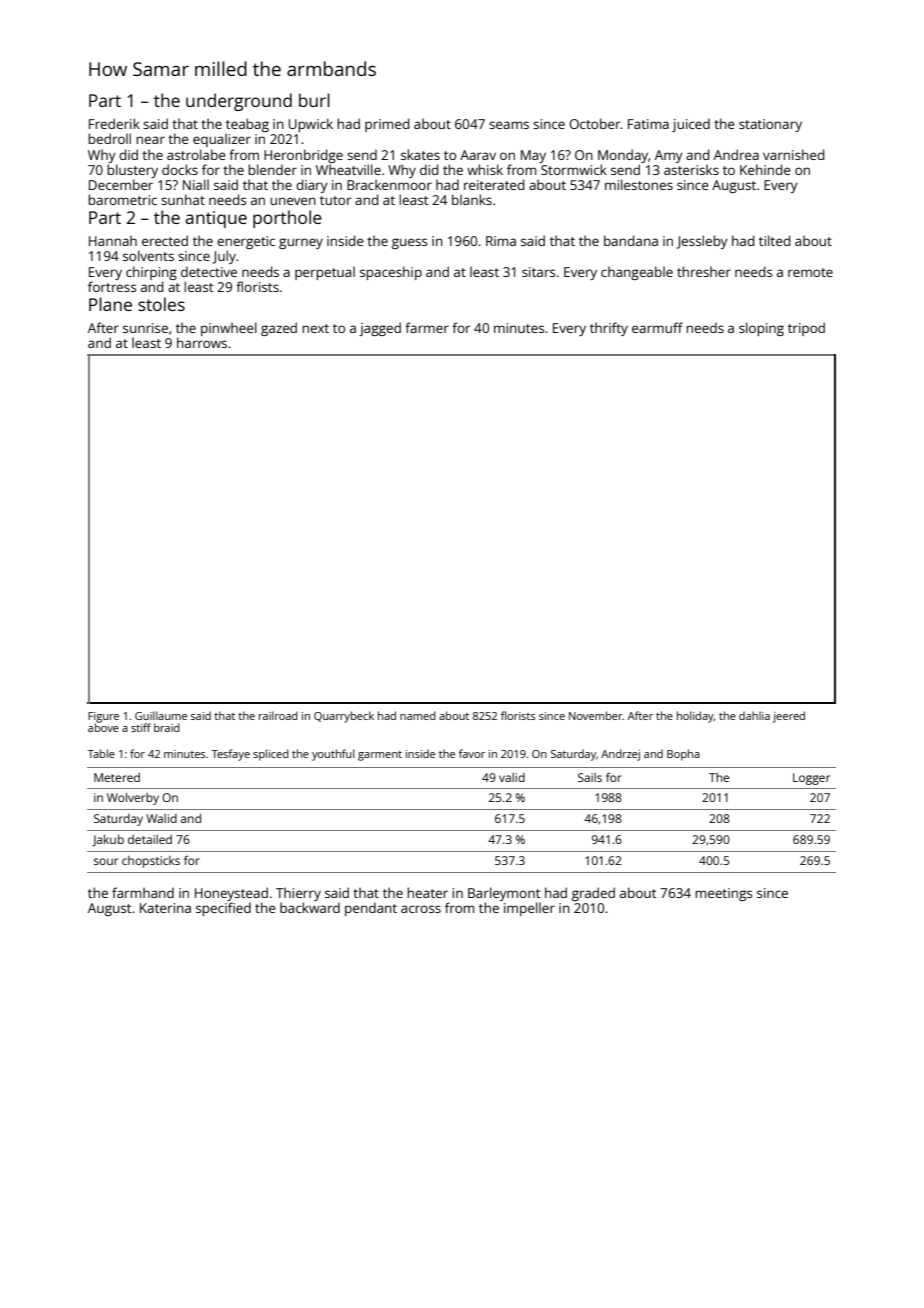 The height and width of the page is (1308, 924). I want to click on underground, so click(239, 102).
